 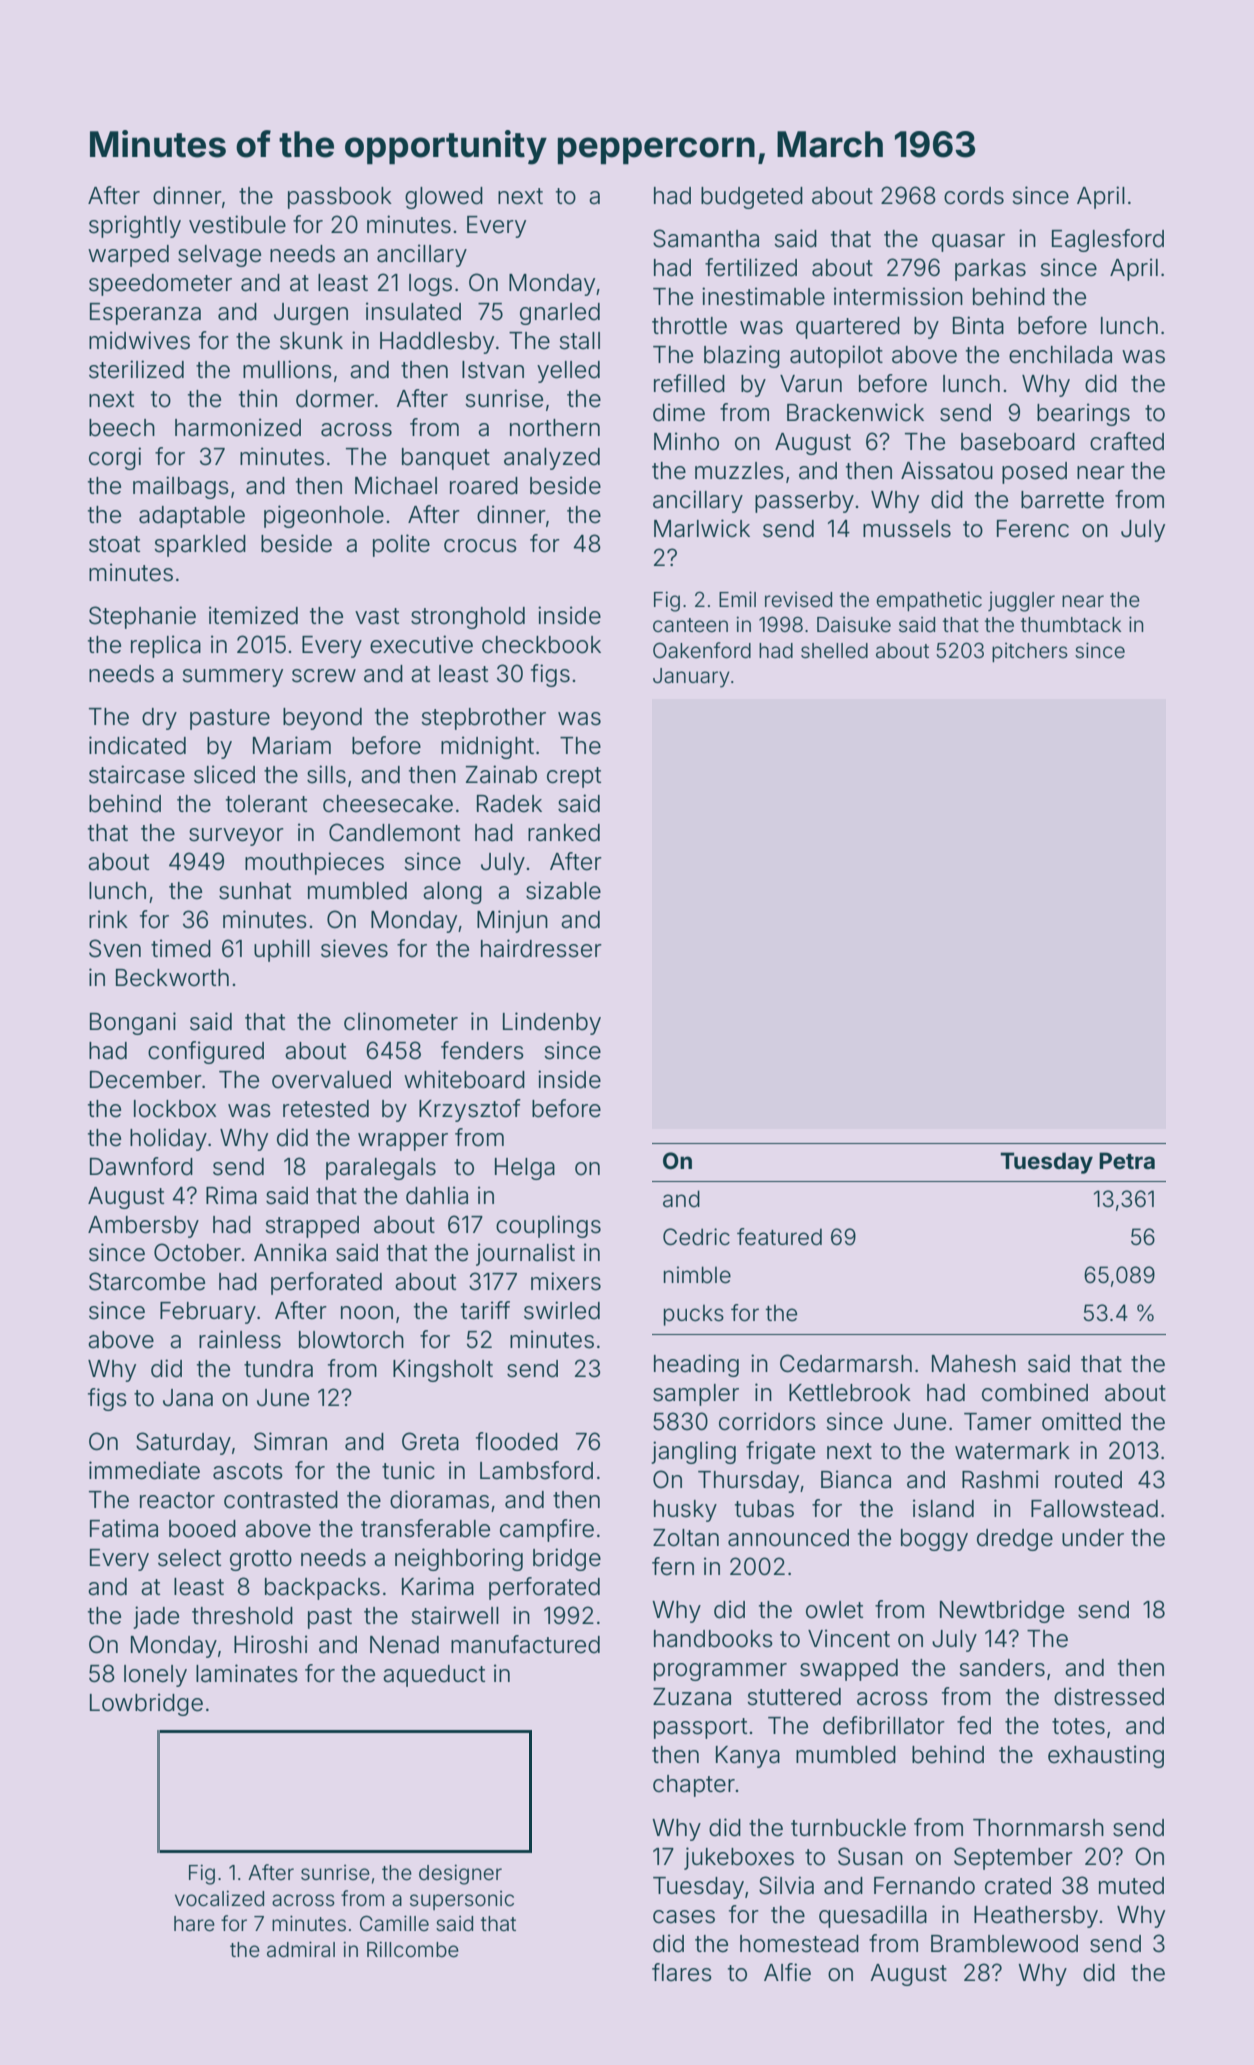 What do you see at coordinates (974, 1364) in the page?
I see `Mahesh` at bounding box center [974, 1364].
